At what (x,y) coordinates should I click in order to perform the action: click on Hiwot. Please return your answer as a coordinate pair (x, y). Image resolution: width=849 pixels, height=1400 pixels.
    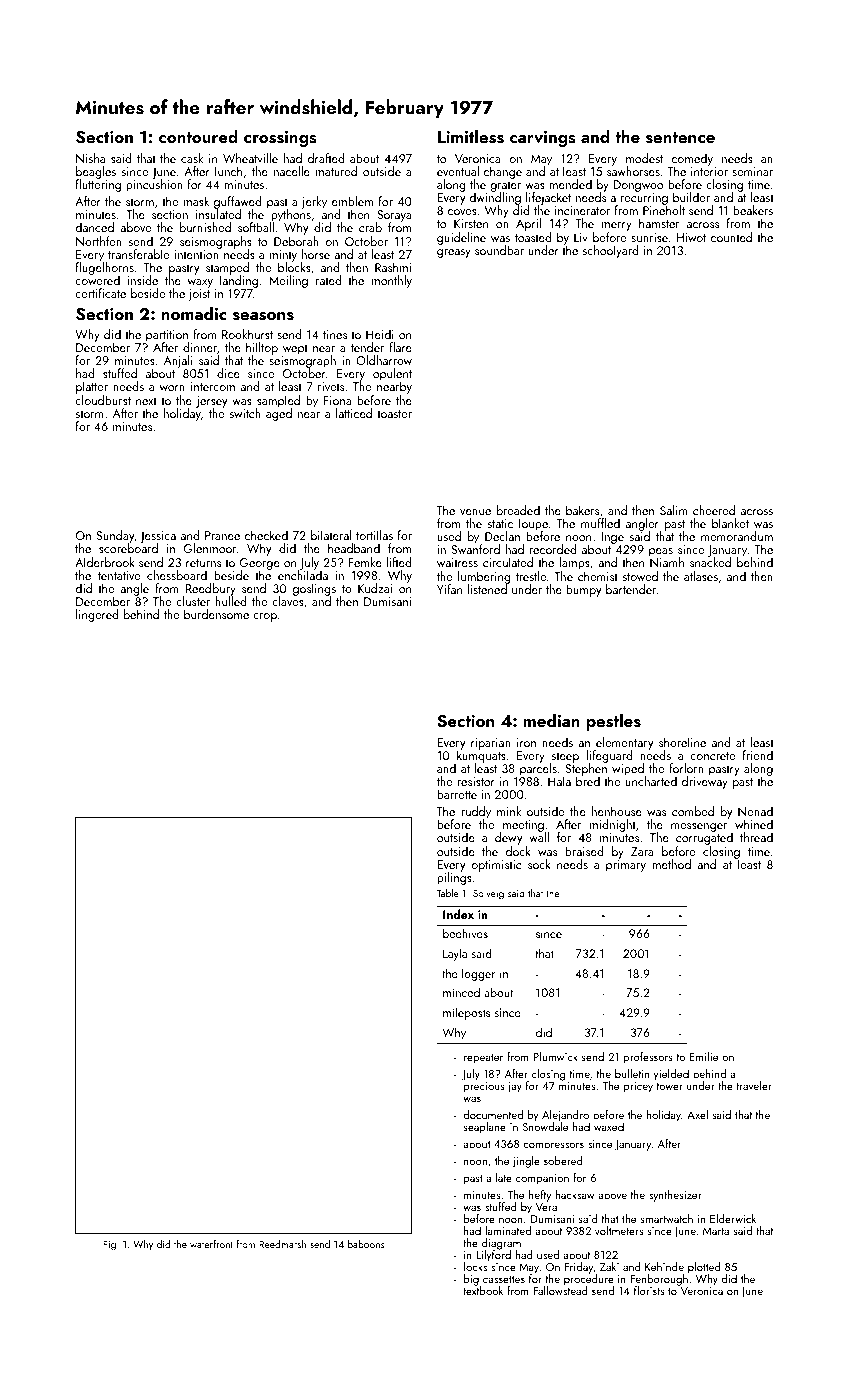
    Looking at the image, I should click on (691, 237).
